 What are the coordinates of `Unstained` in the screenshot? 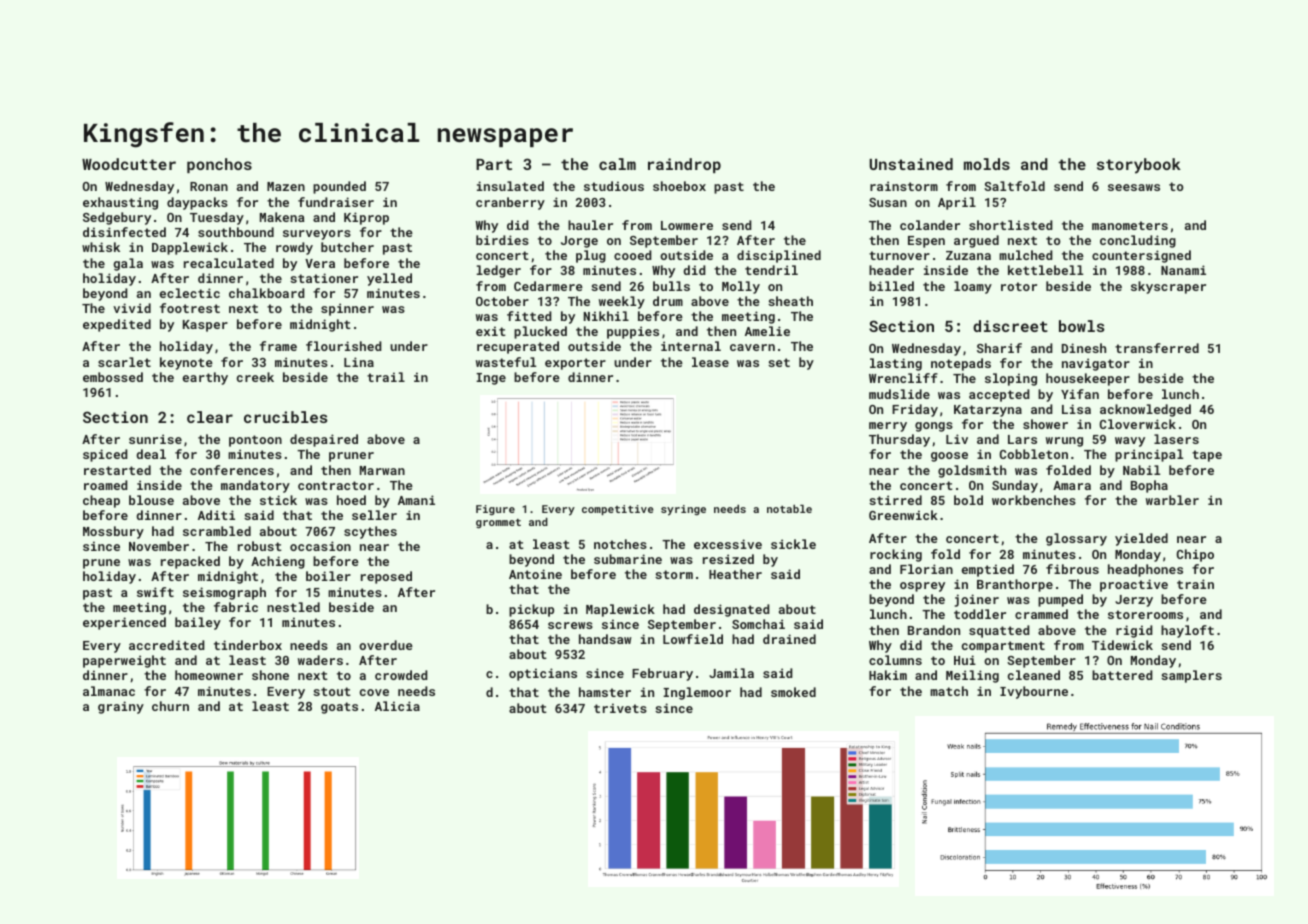 It's located at (911, 164).
